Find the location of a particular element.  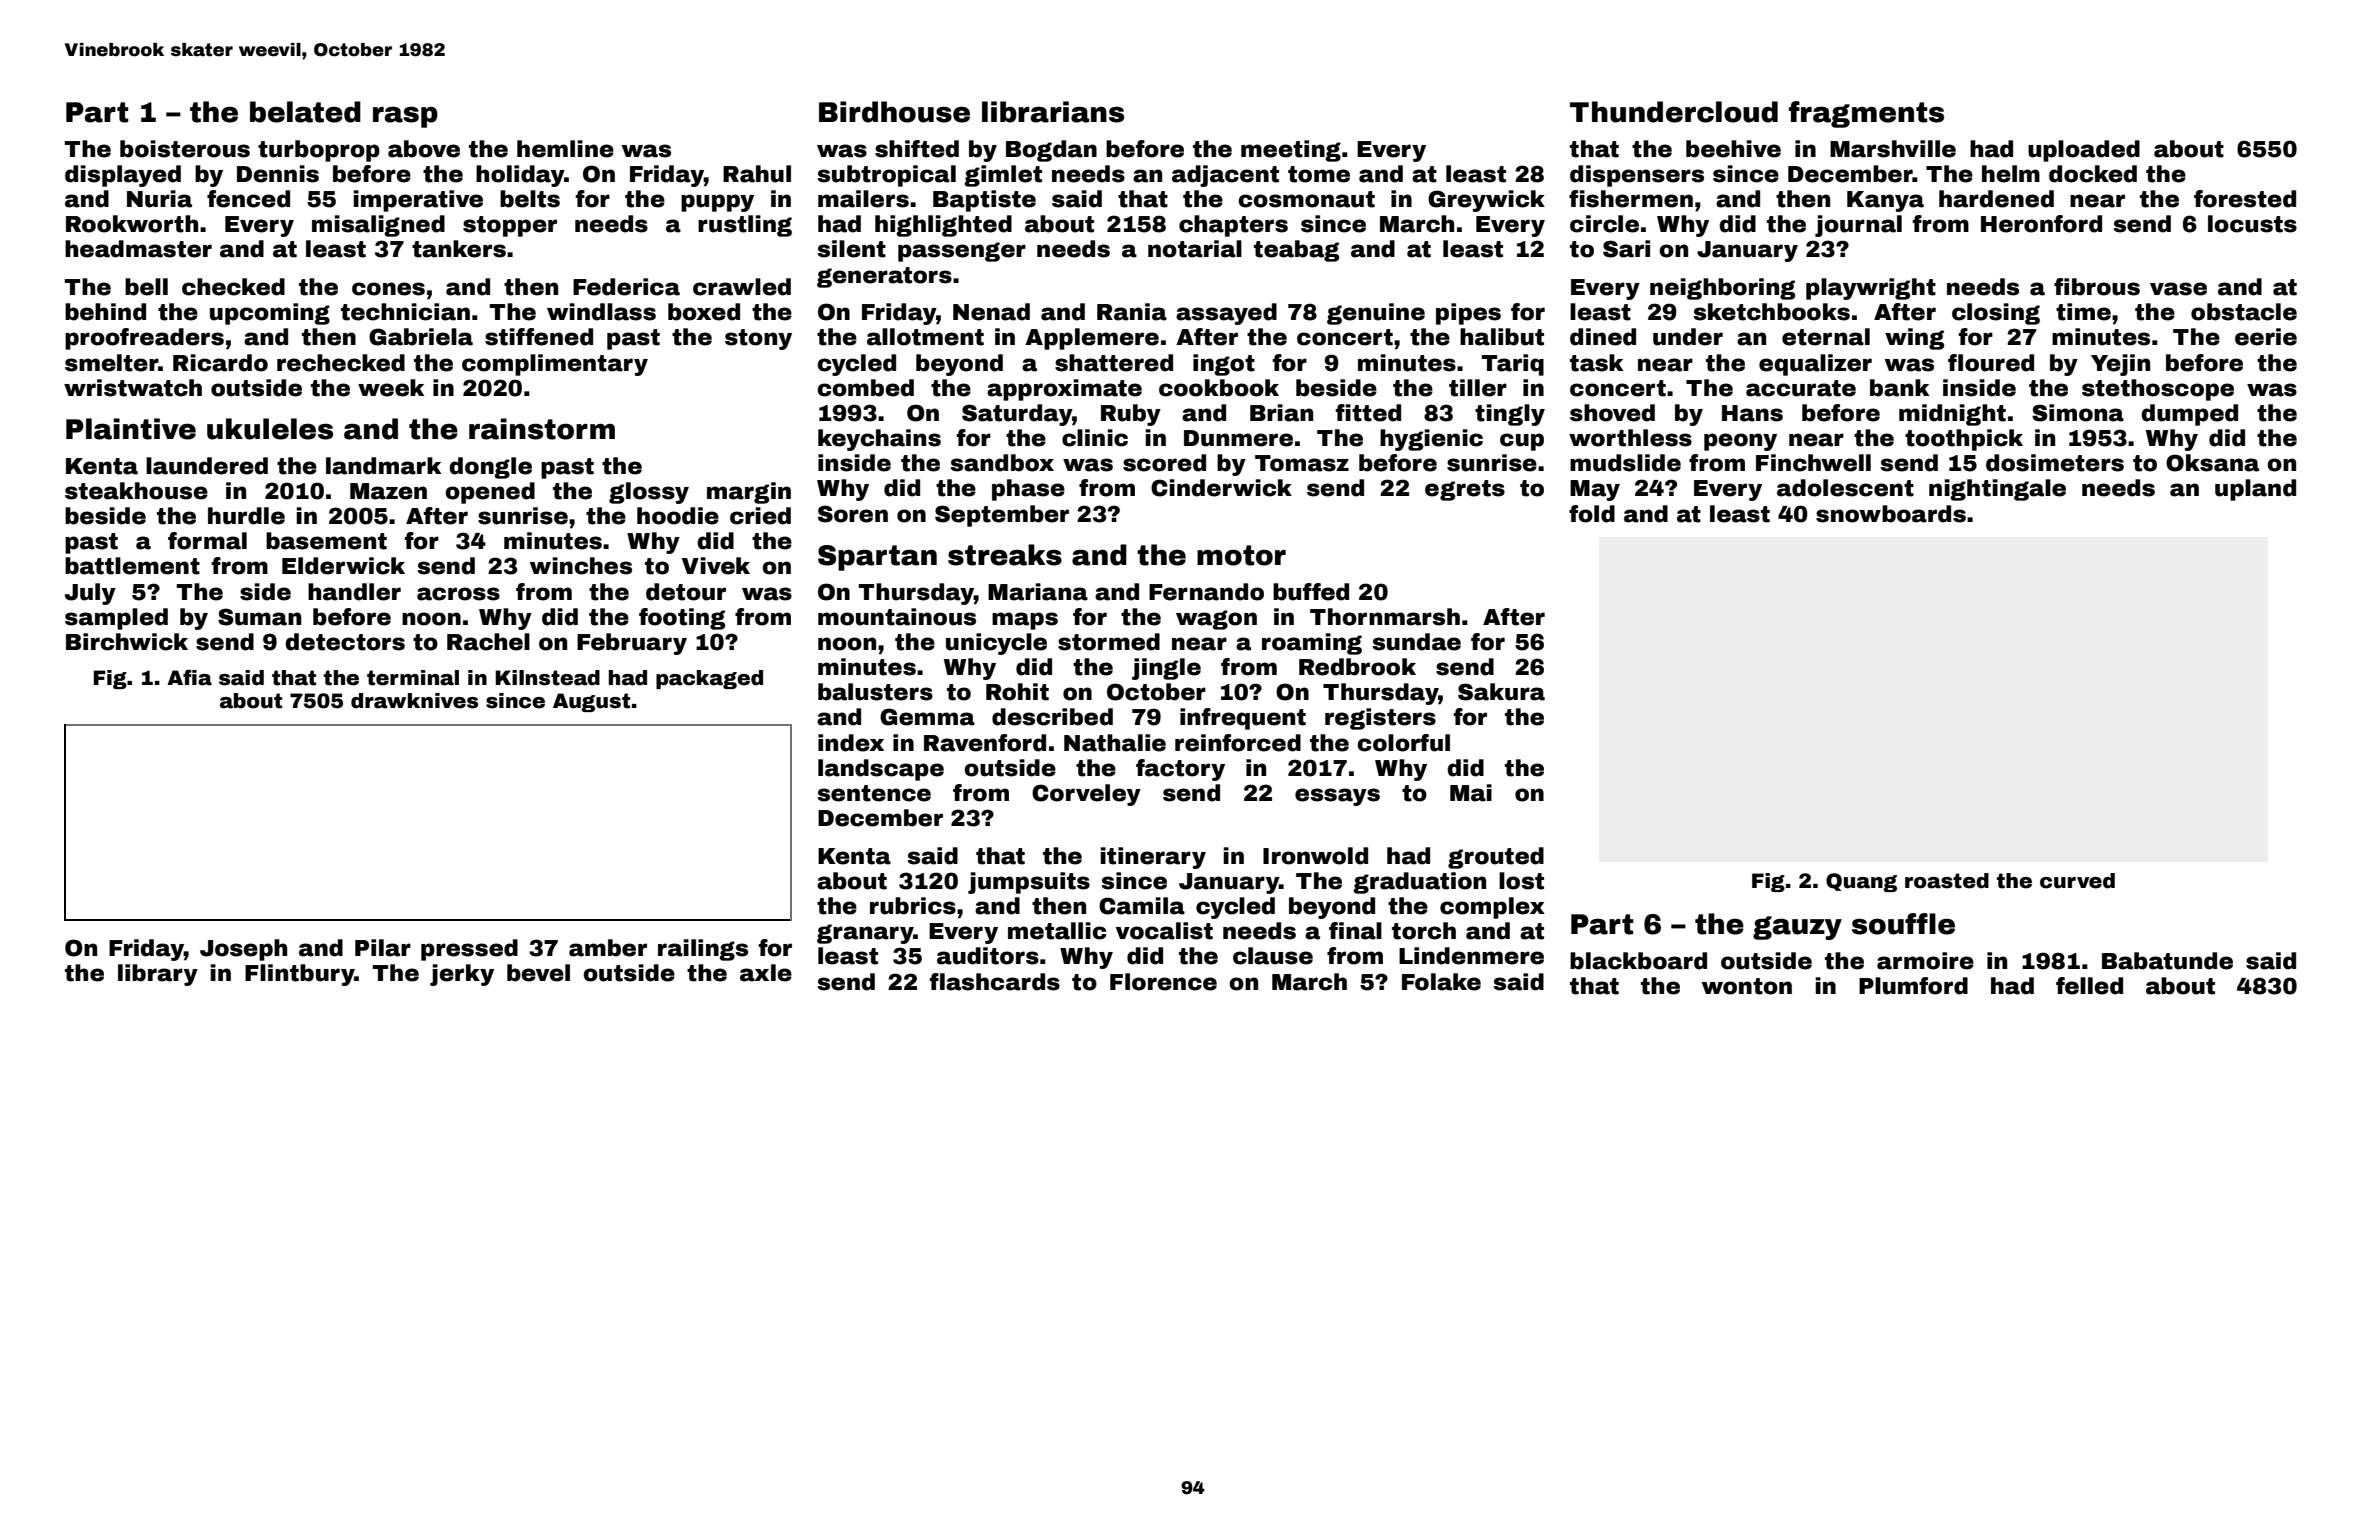

Joseph is located at coordinates (243, 950).
